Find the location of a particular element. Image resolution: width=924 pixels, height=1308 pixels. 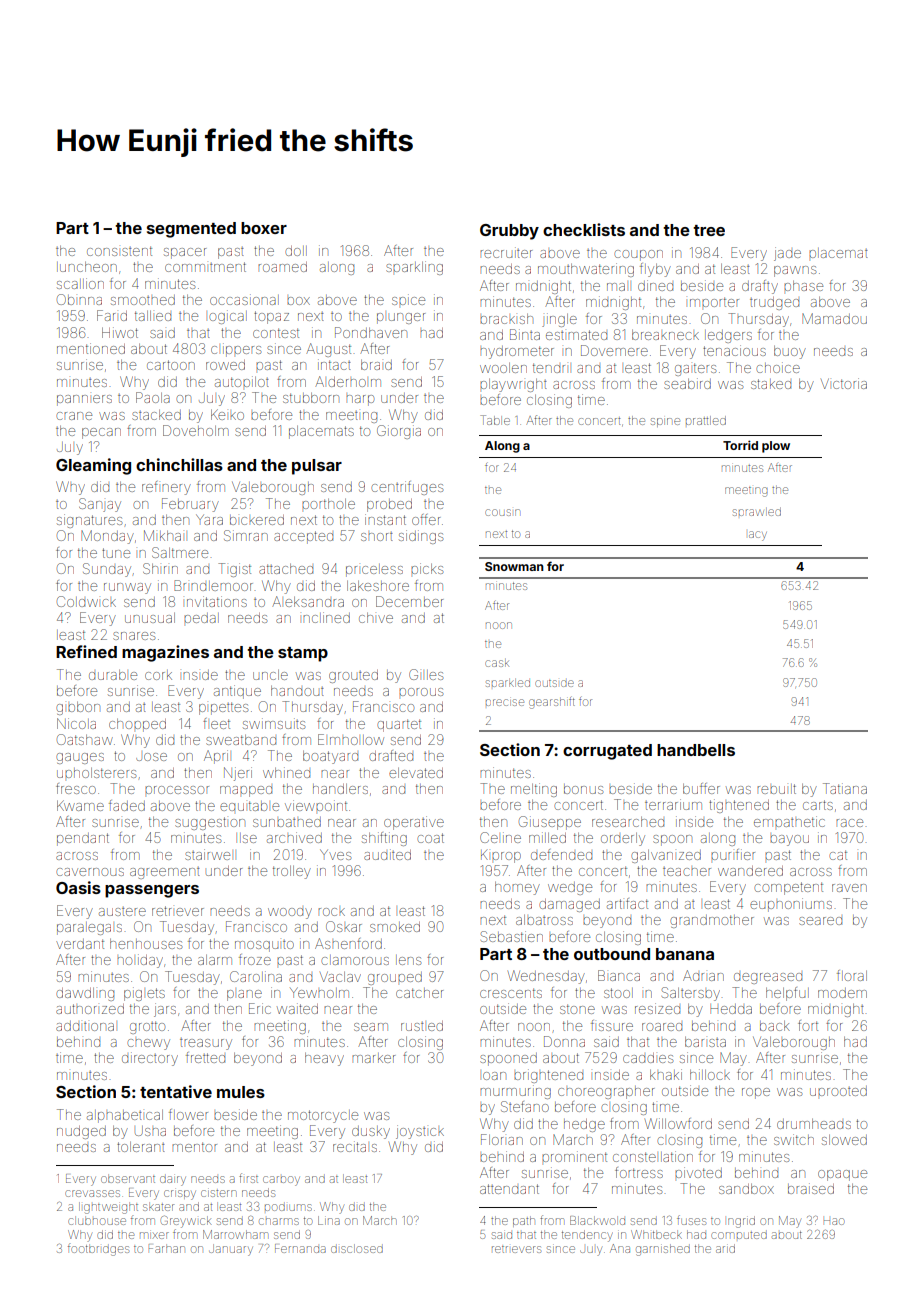

footbridges is located at coordinates (98, 1249).
